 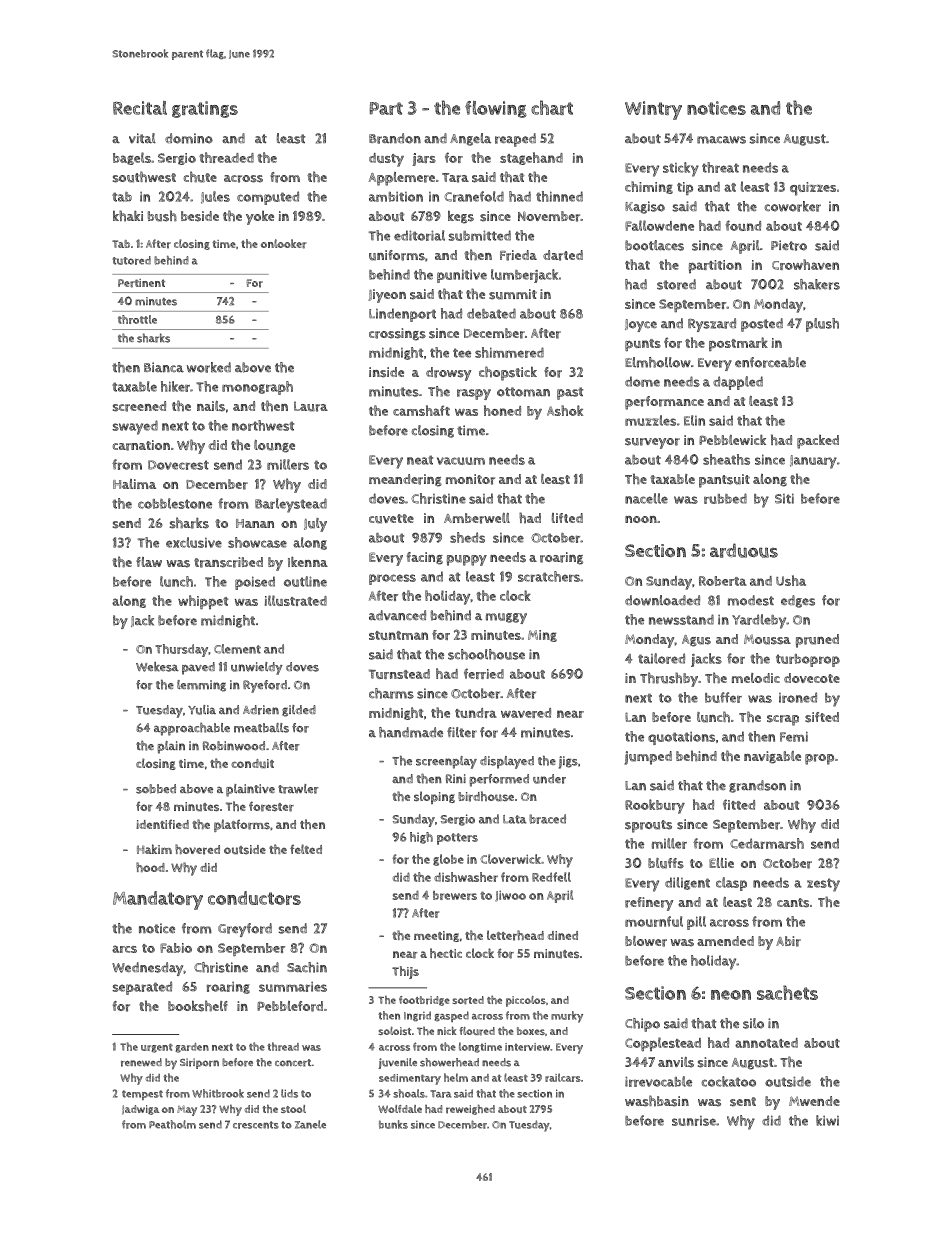 What do you see at coordinates (817, 641) in the document?
I see `pruned` at bounding box center [817, 641].
